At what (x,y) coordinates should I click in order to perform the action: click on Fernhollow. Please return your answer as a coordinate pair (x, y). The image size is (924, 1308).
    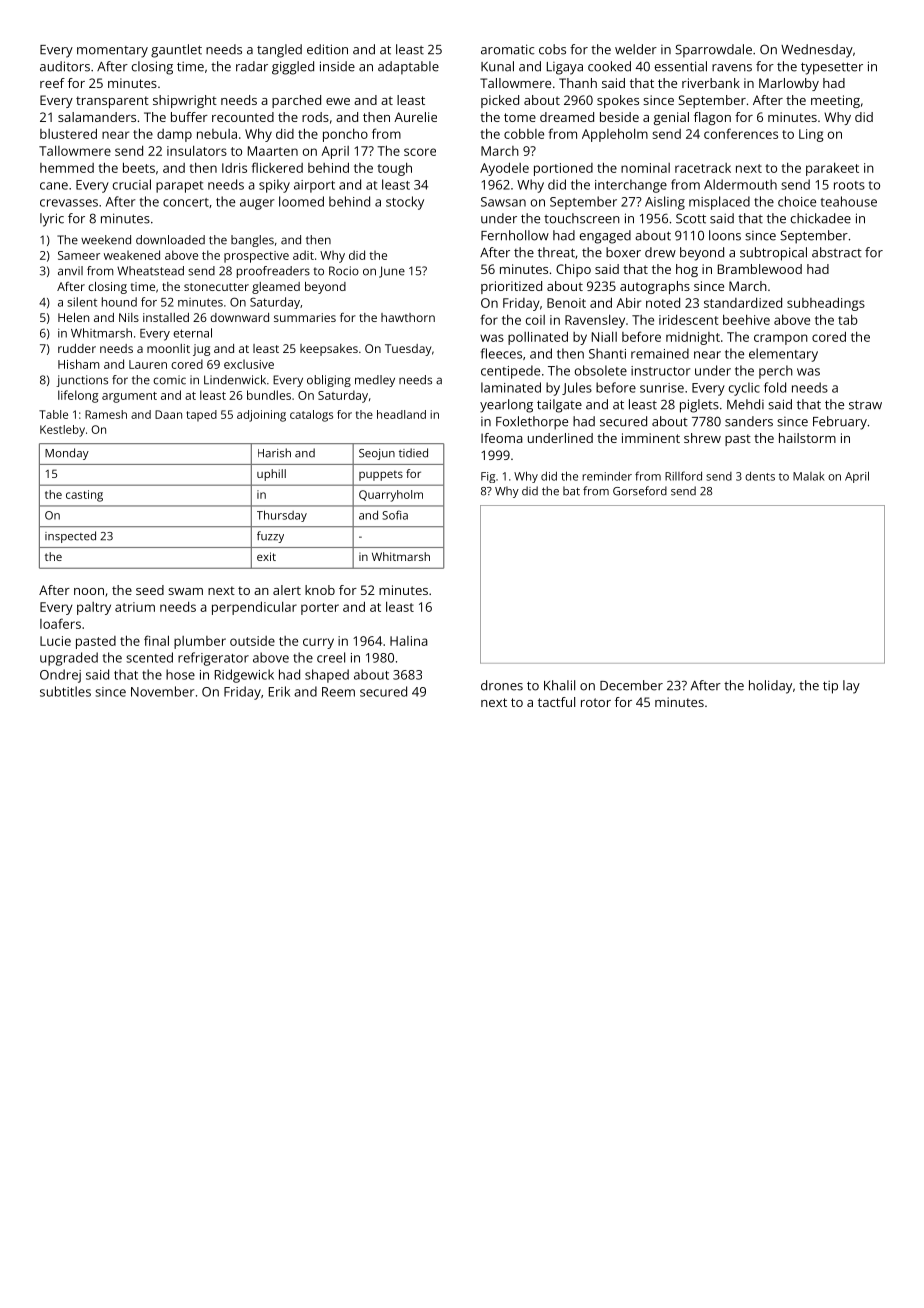
    Looking at the image, I should click on (515, 235).
